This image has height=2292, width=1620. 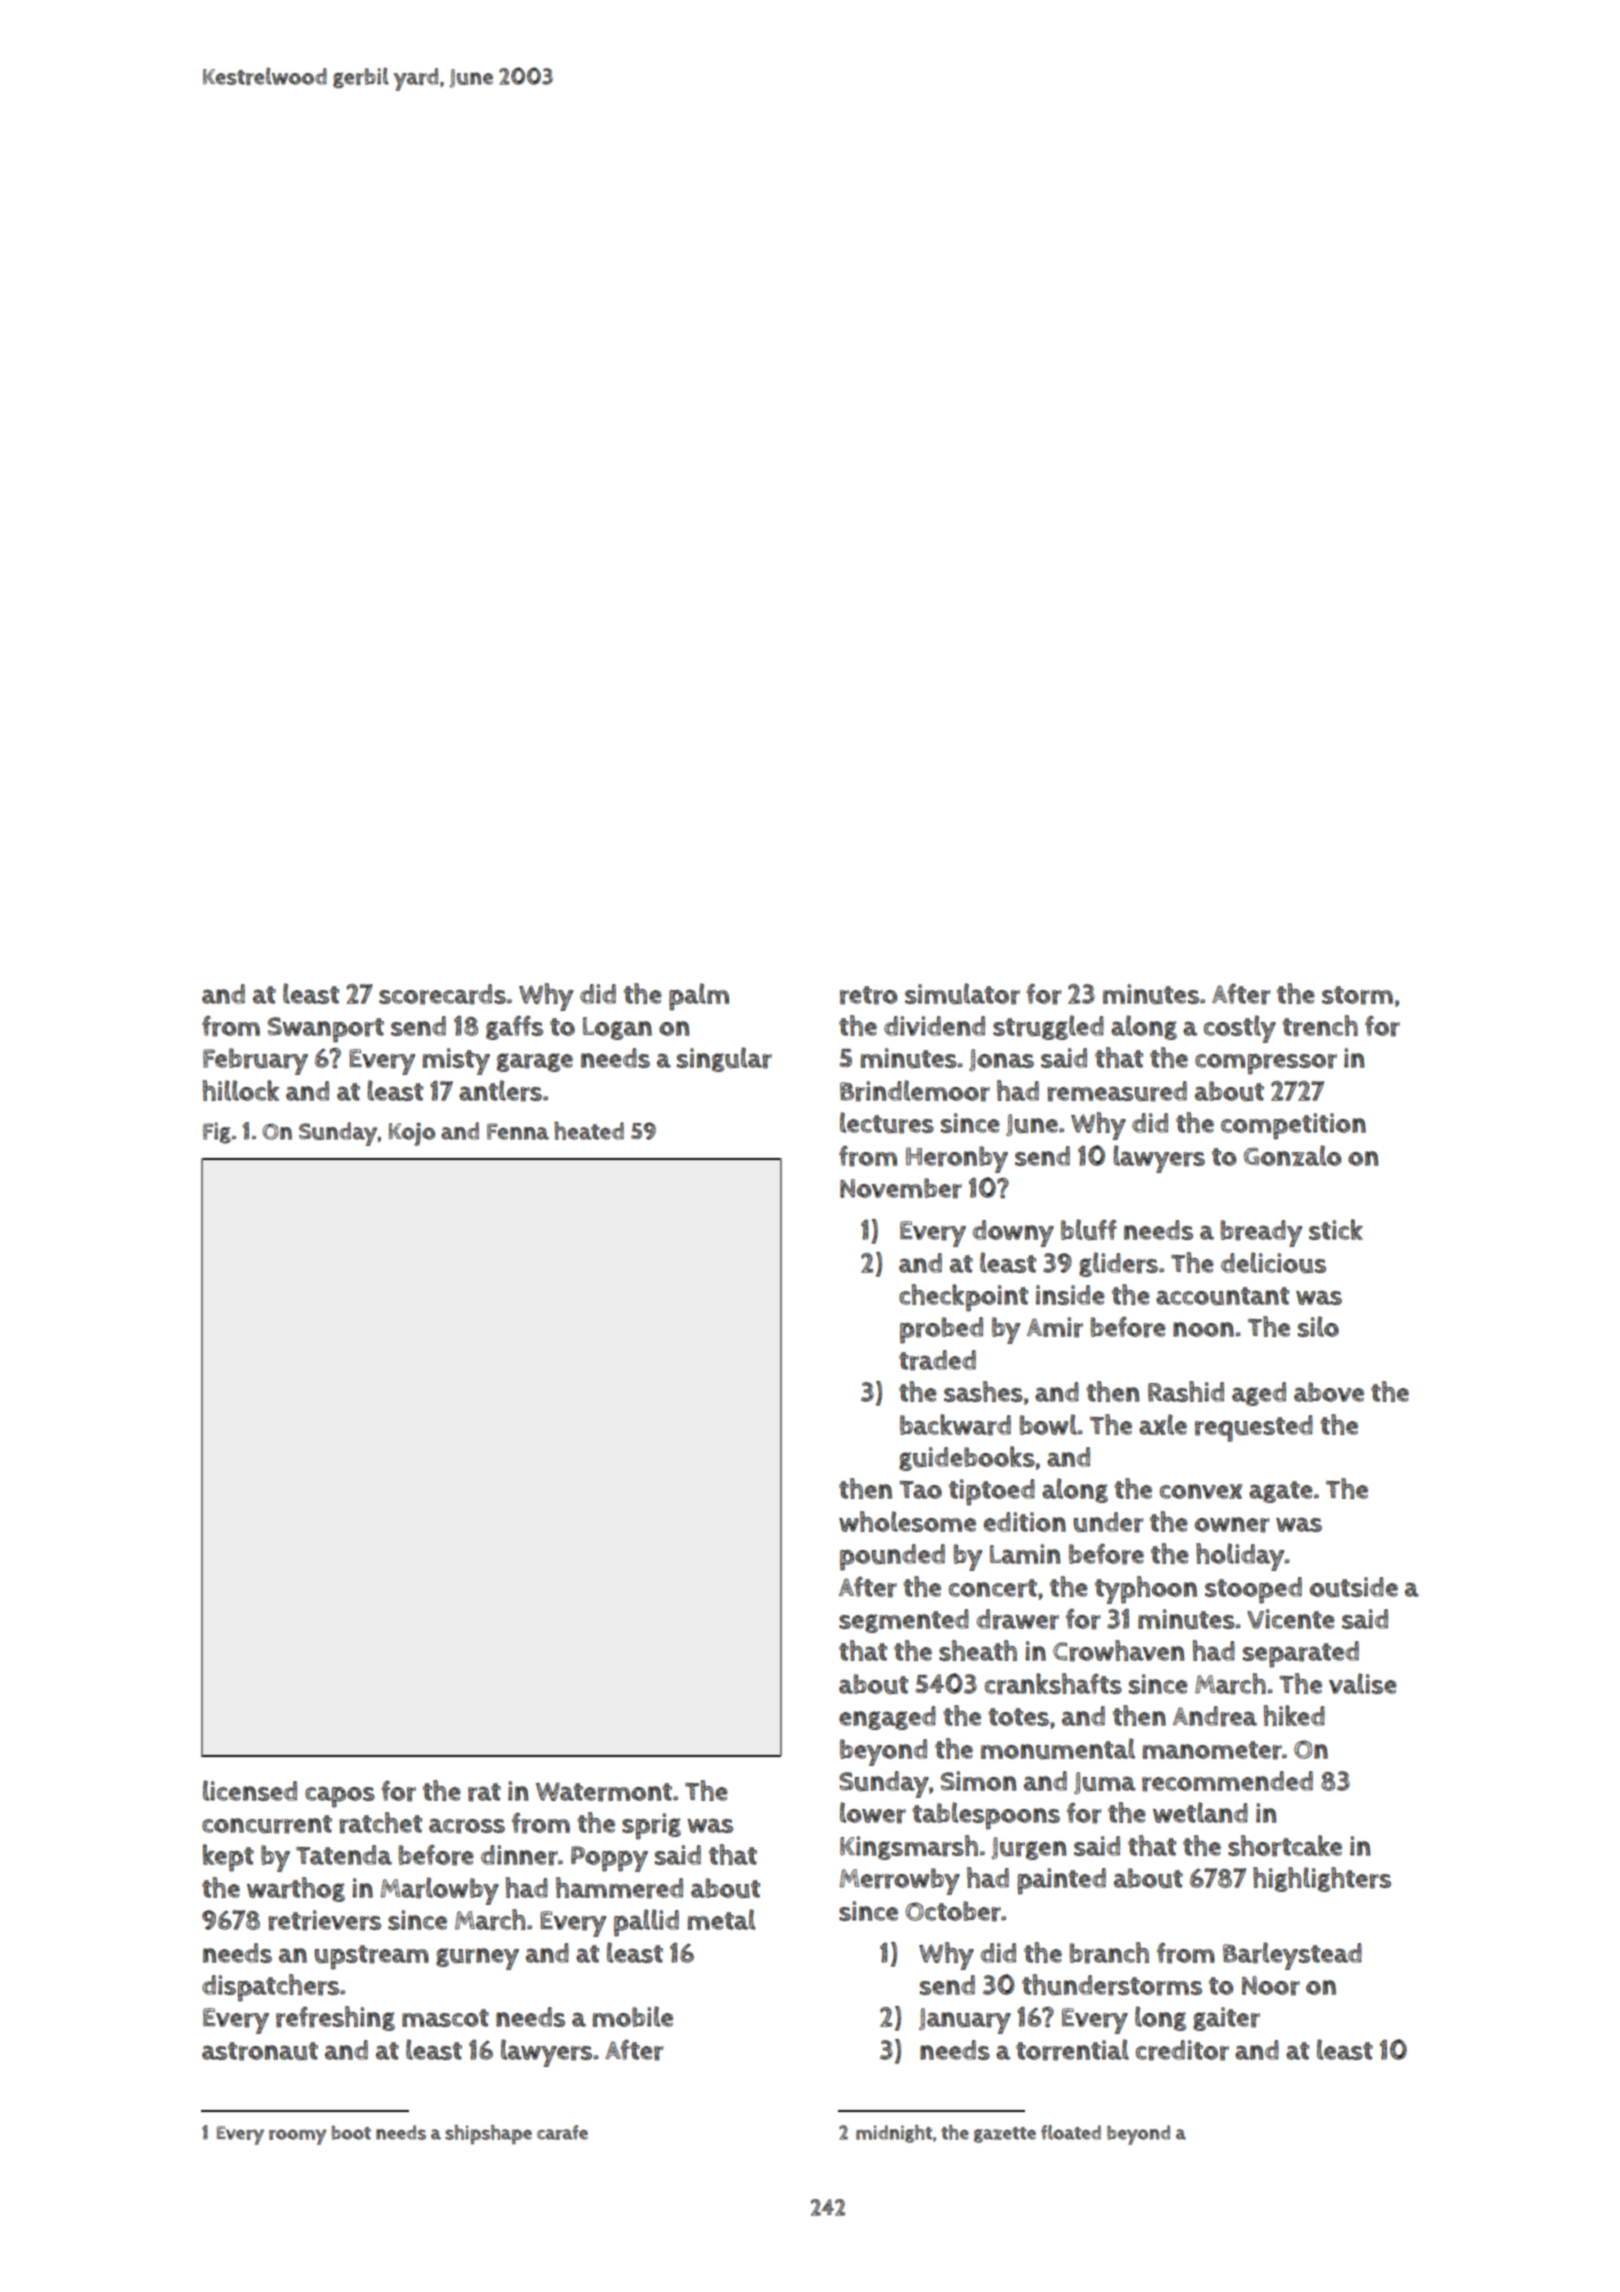 What do you see at coordinates (699, 997) in the image?
I see `palm` at bounding box center [699, 997].
